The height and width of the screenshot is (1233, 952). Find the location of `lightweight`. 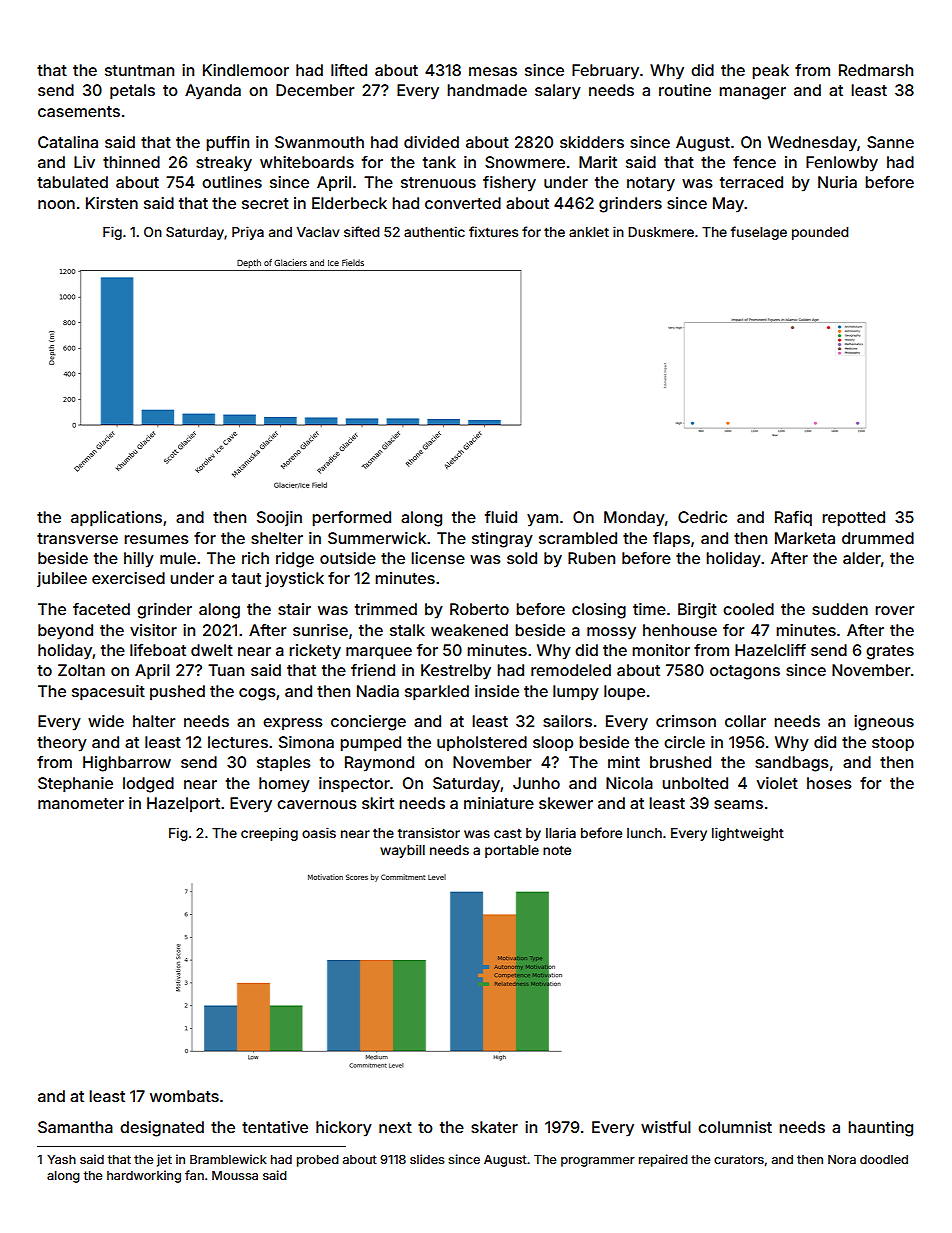

lightweight is located at coordinates (748, 834).
